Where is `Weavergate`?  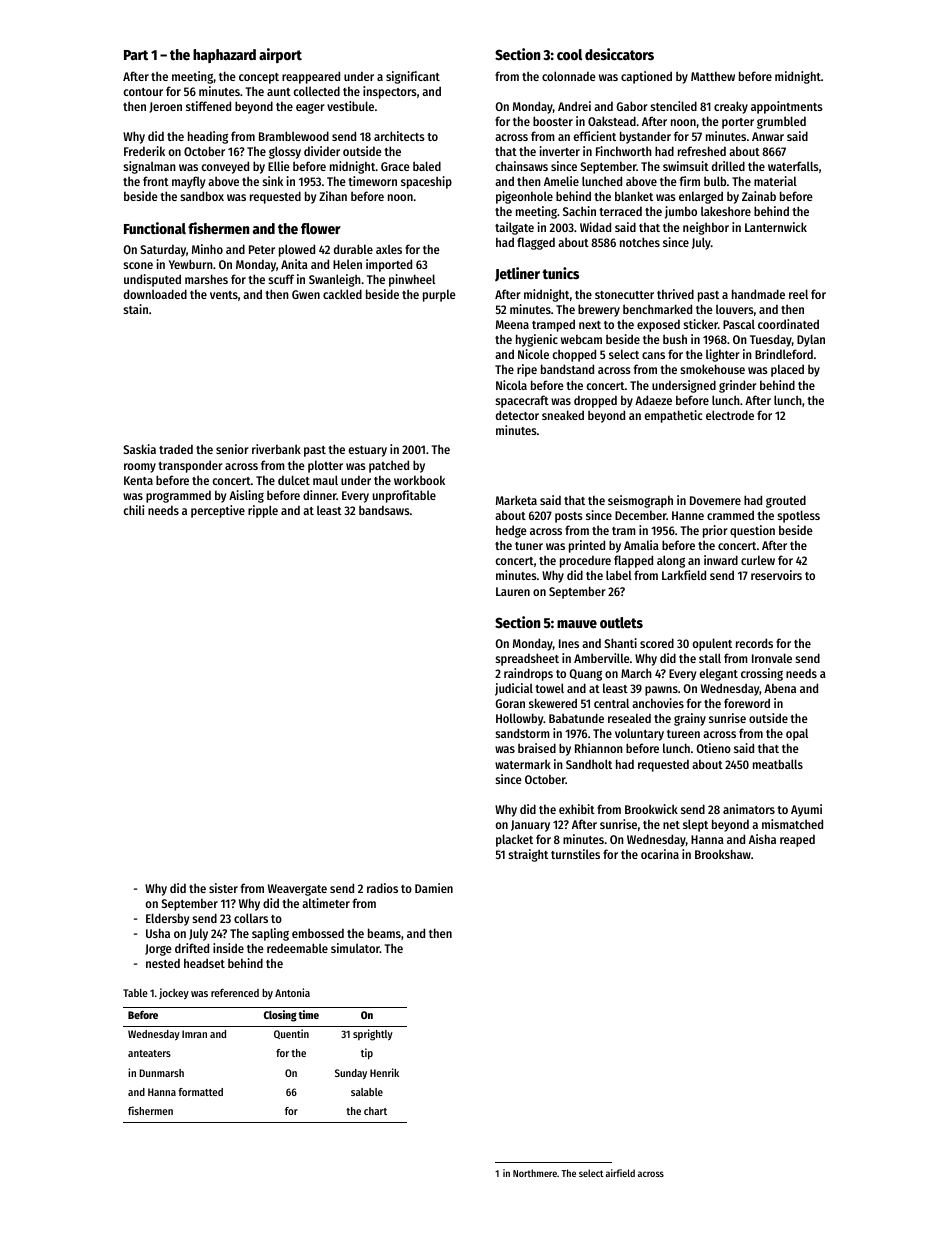
Weavergate is located at coordinates (297, 890).
